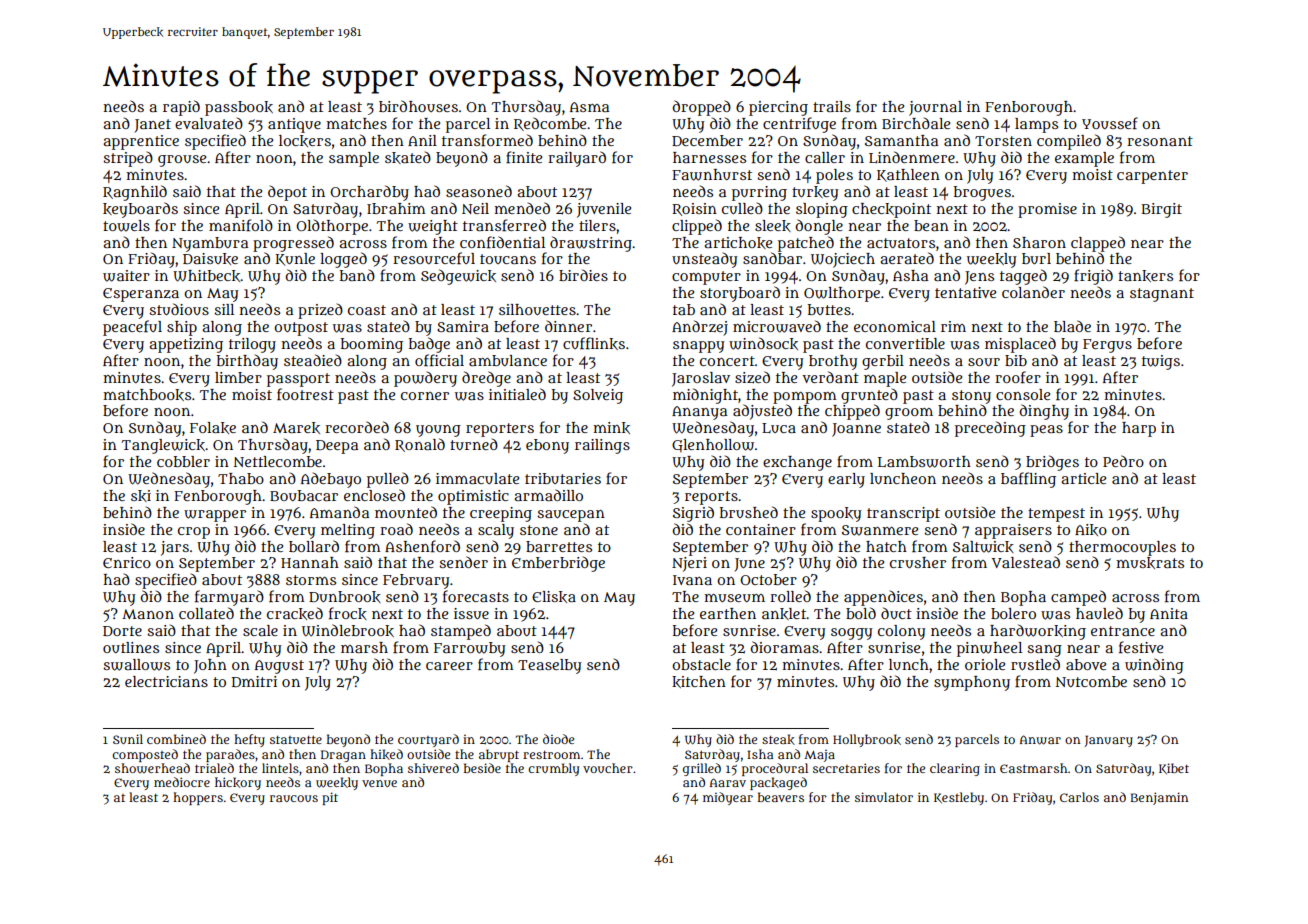  I want to click on hoppers, so click(198, 798).
